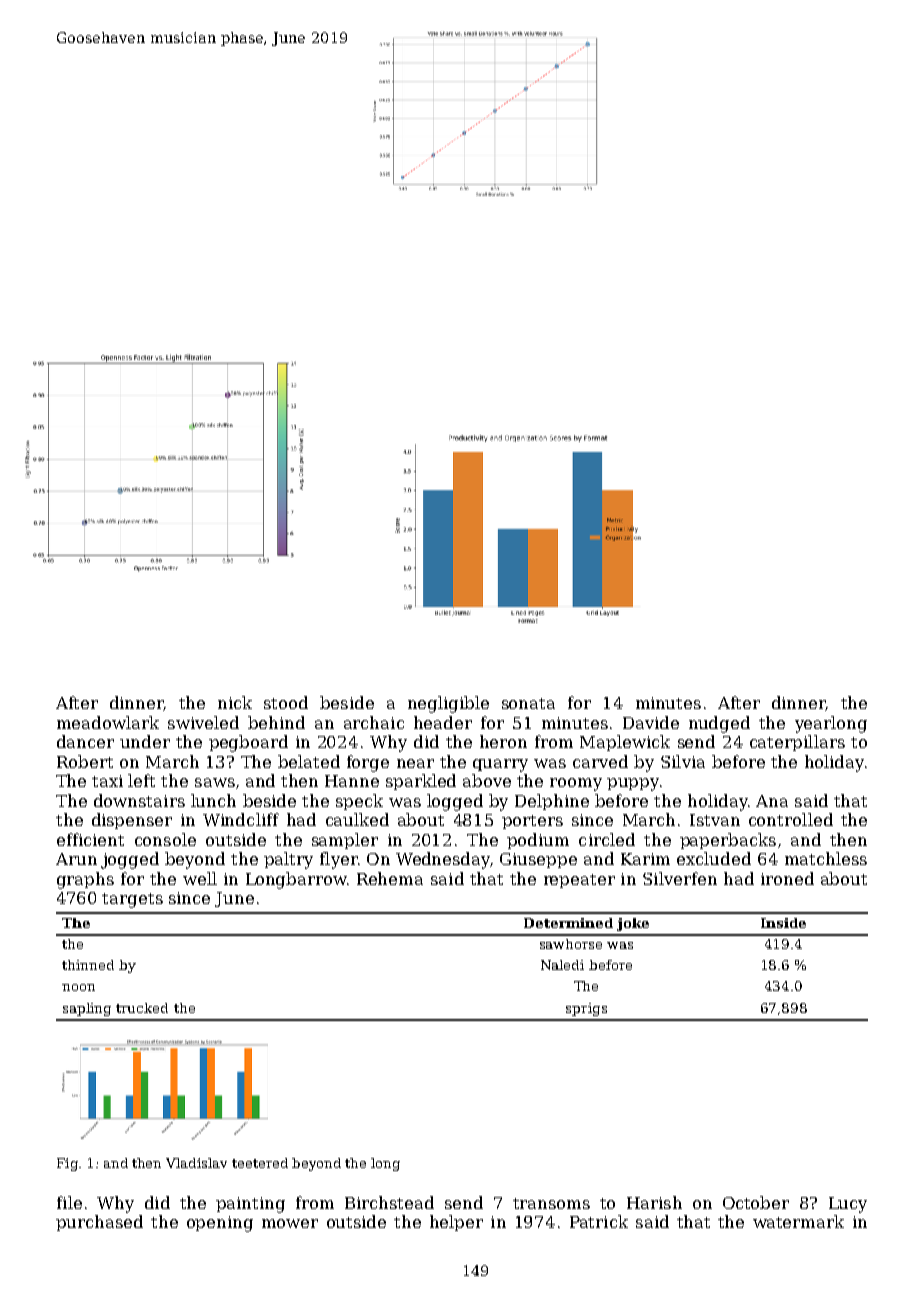  Describe the element at coordinates (260, 1163) in the screenshot. I see `teetered` at that location.
